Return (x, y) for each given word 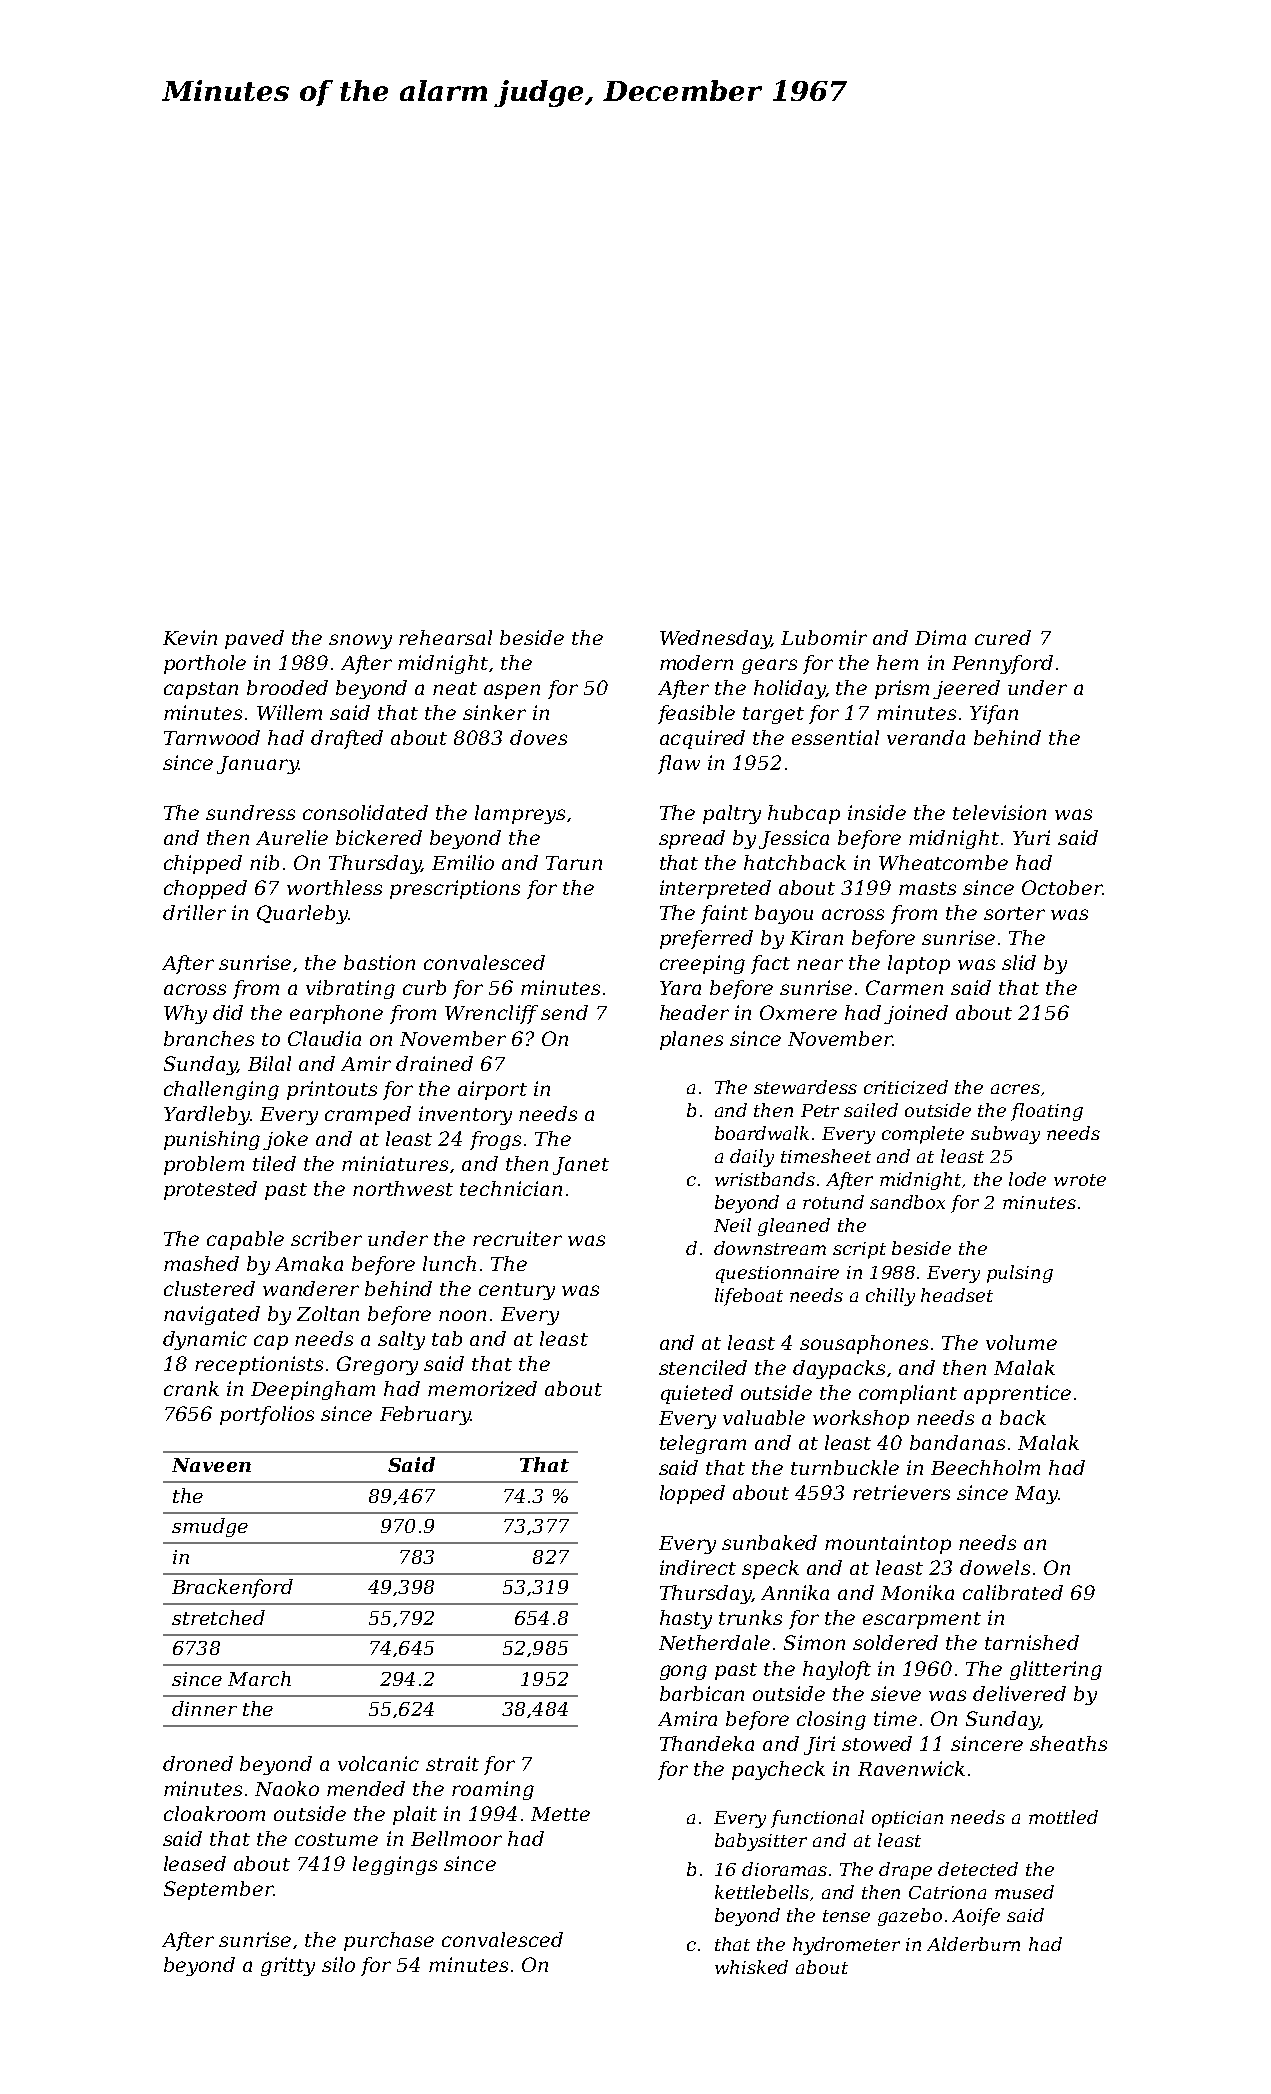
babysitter (761, 1842)
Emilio (463, 862)
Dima (940, 637)
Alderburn (973, 1944)
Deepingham (313, 1390)
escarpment (922, 1620)
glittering (1056, 1670)
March (259, 1678)
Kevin (190, 637)
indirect (698, 1567)
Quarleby (302, 914)
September (218, 1890)
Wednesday (715, 639)
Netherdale (714, 1642)
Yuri (1031, 837)
